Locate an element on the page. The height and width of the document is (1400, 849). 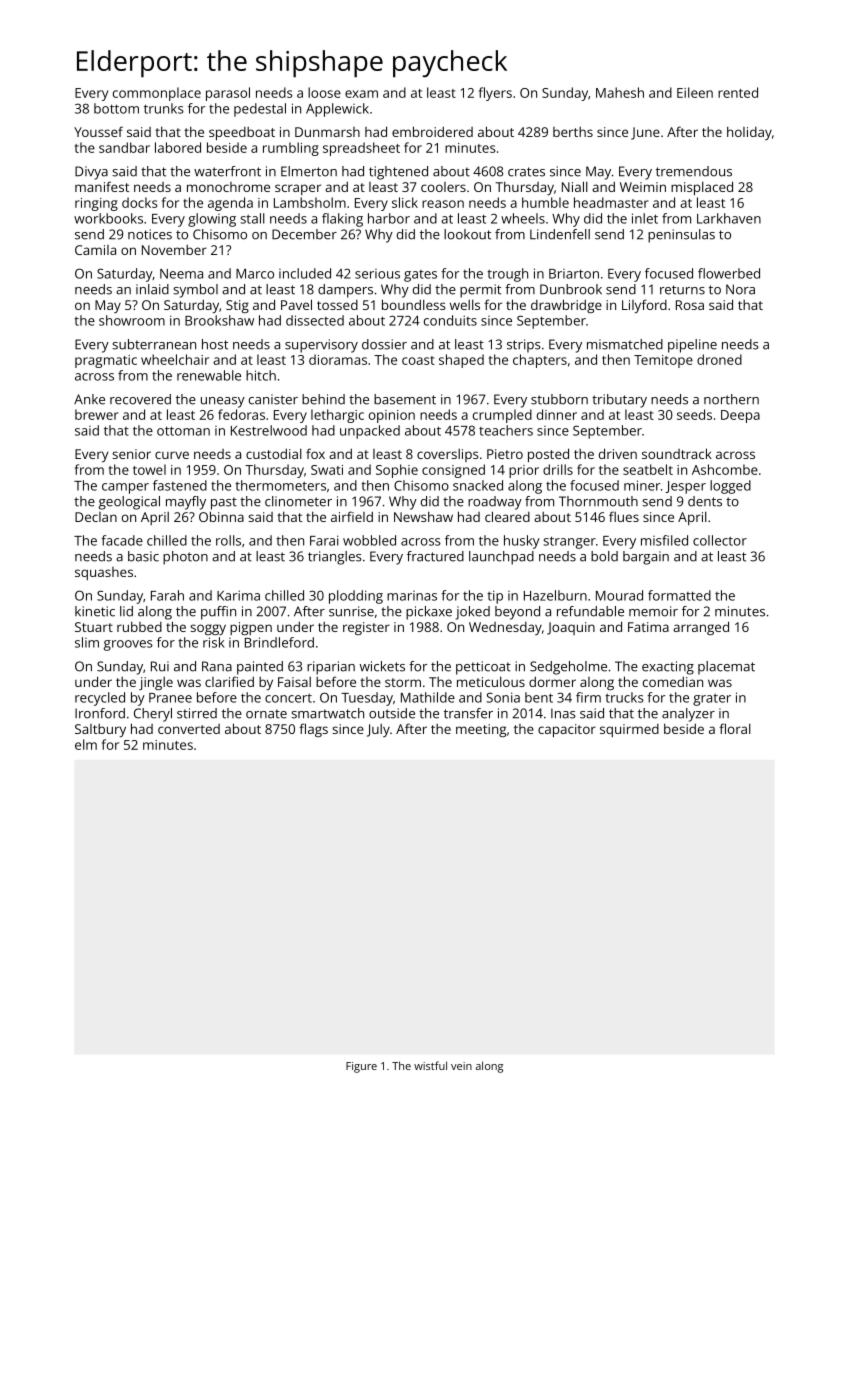
coast is located at coordinates (418, 360).
